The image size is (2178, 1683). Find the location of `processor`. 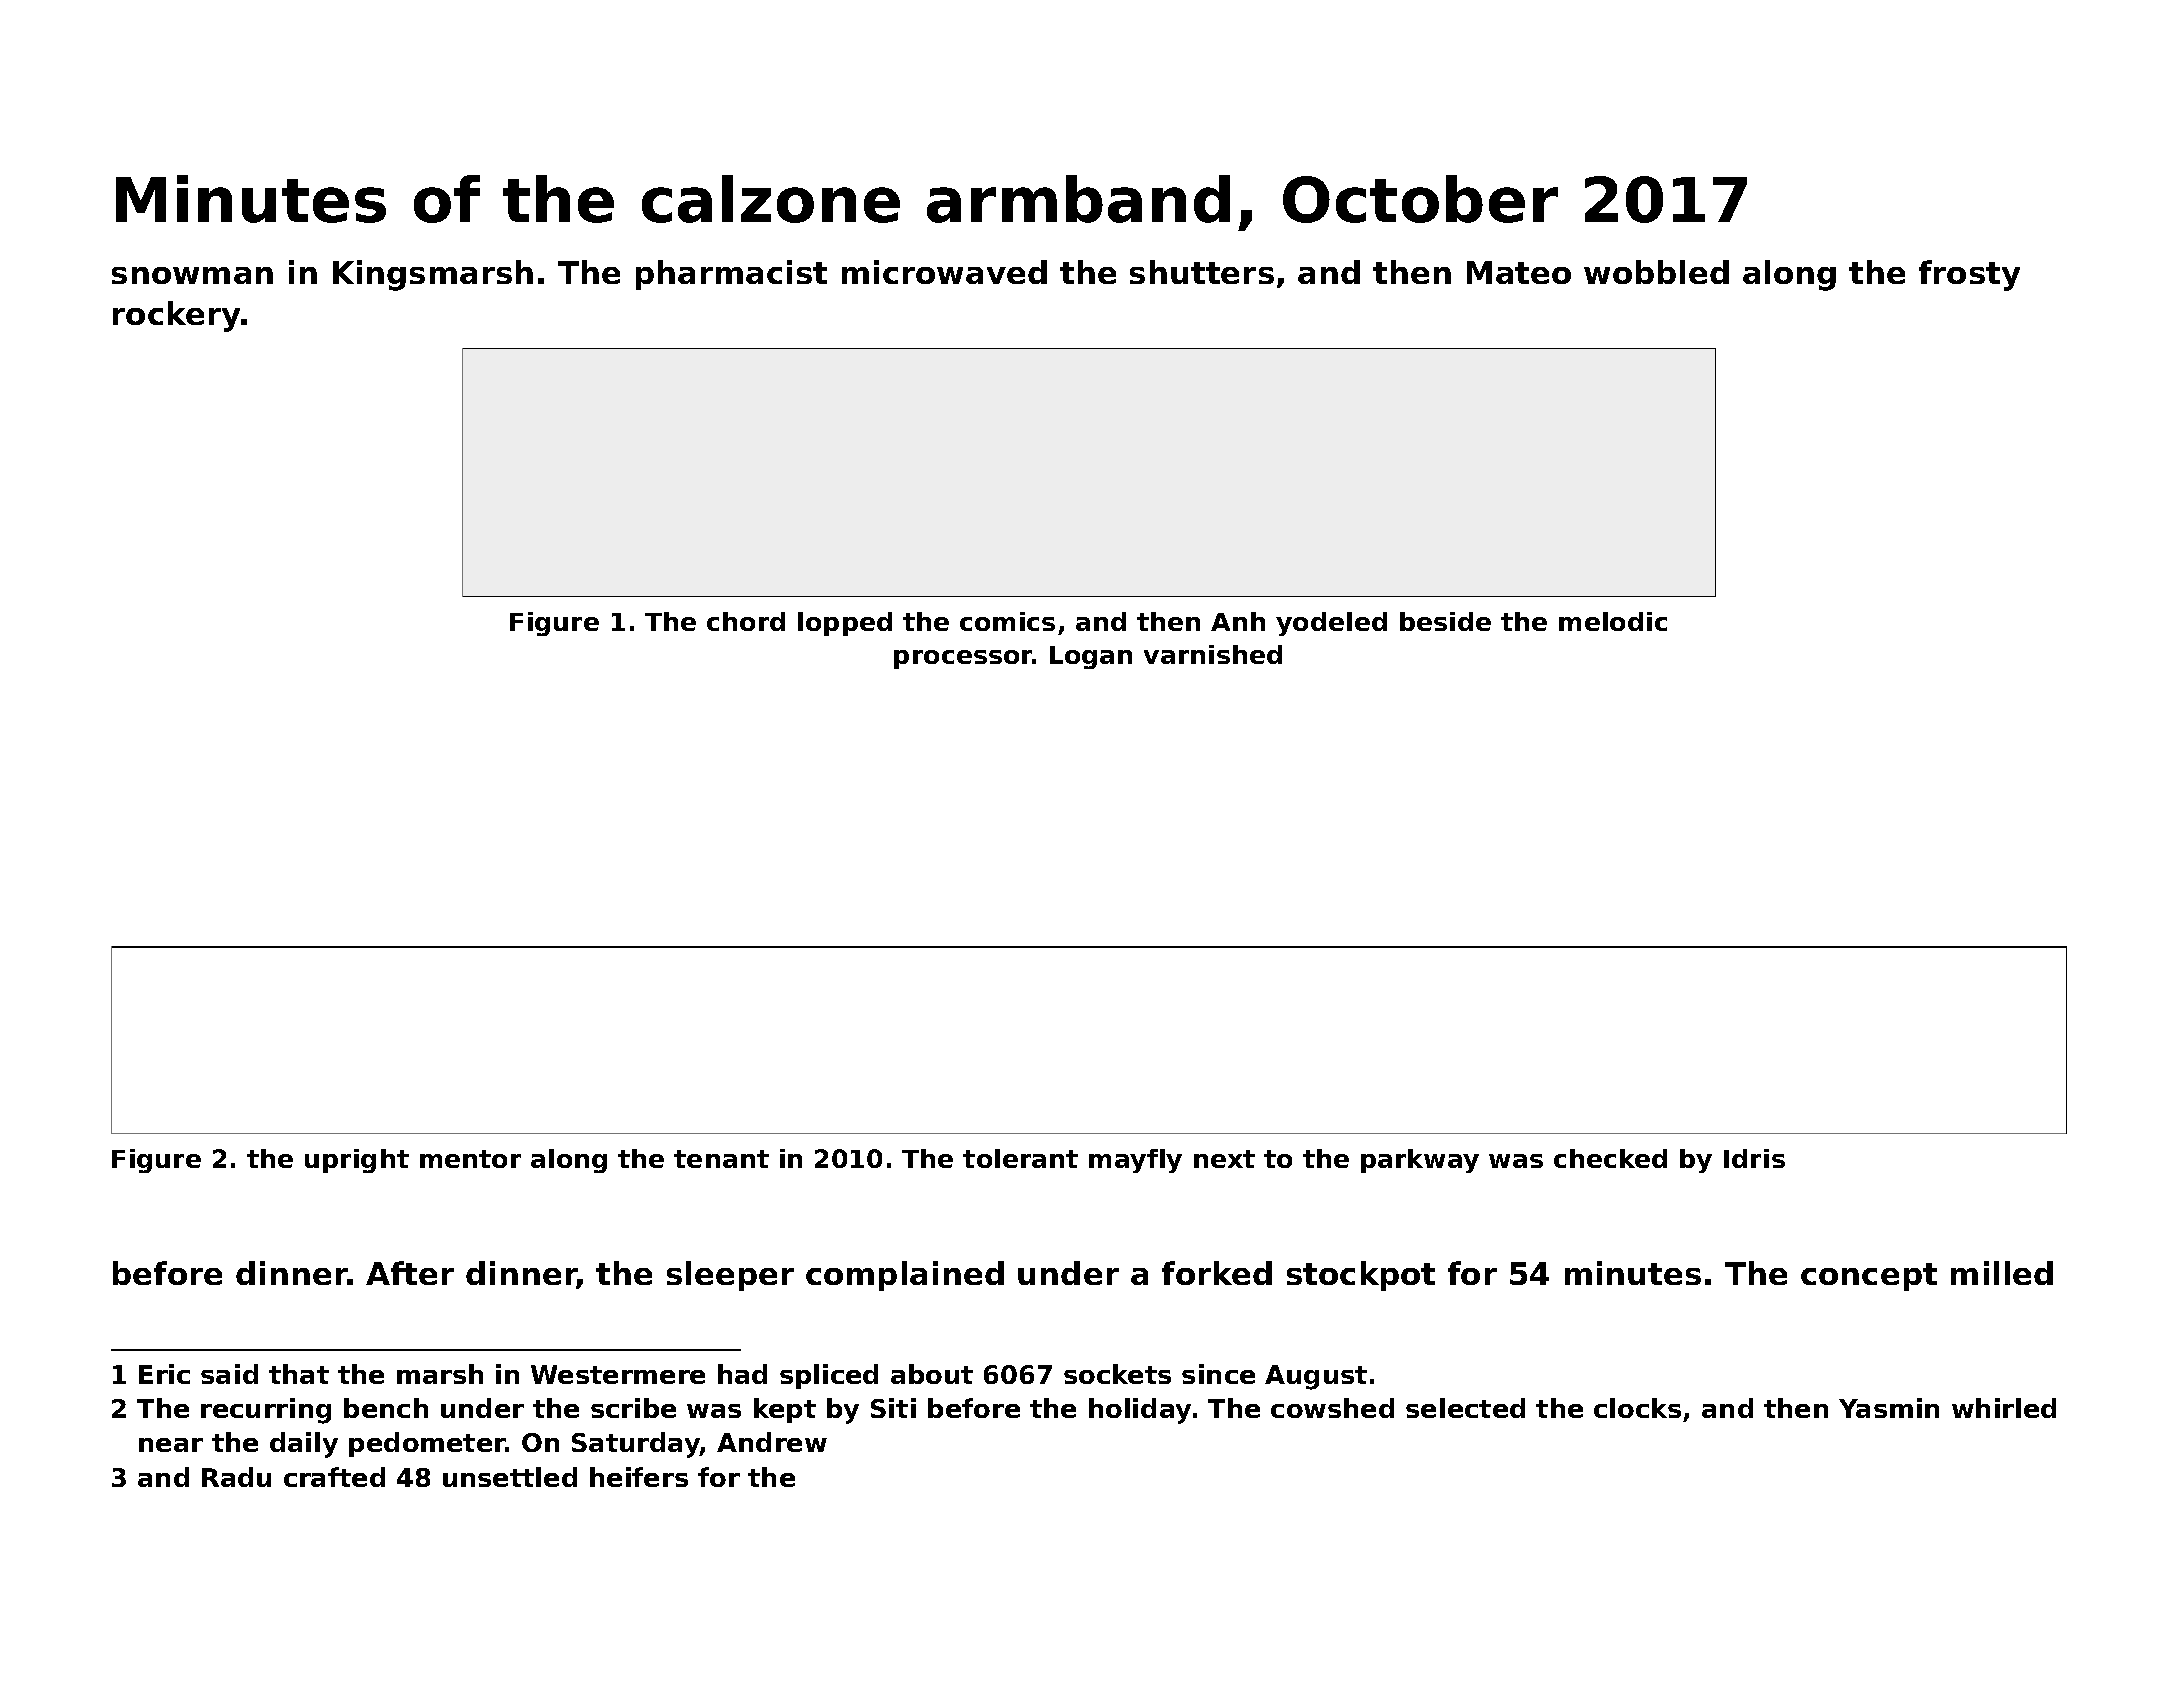

processor is located at coordinates (963, 659).
